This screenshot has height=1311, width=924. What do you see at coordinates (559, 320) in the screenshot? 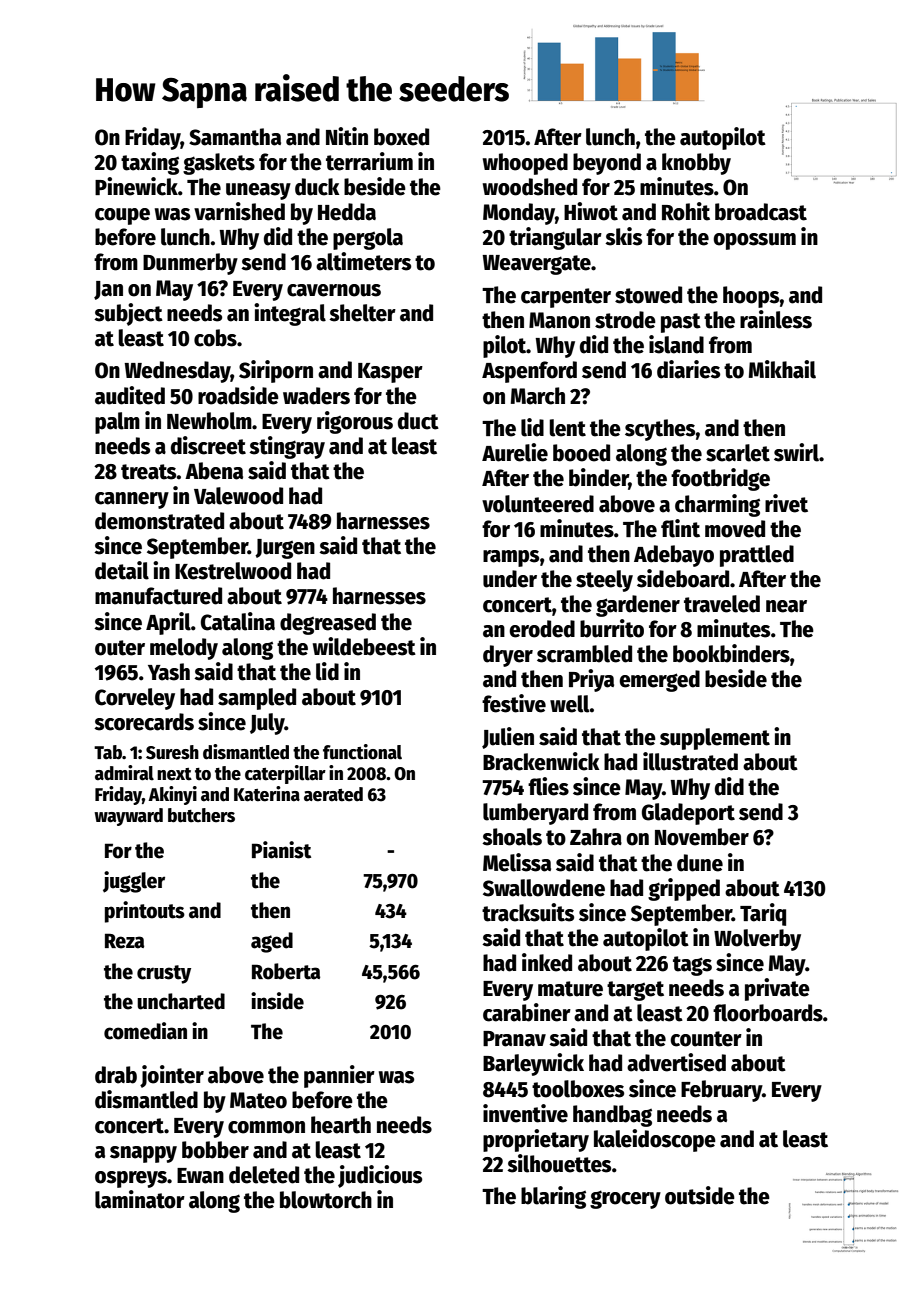
I see `Manon` at bounding box center [559, 320].
